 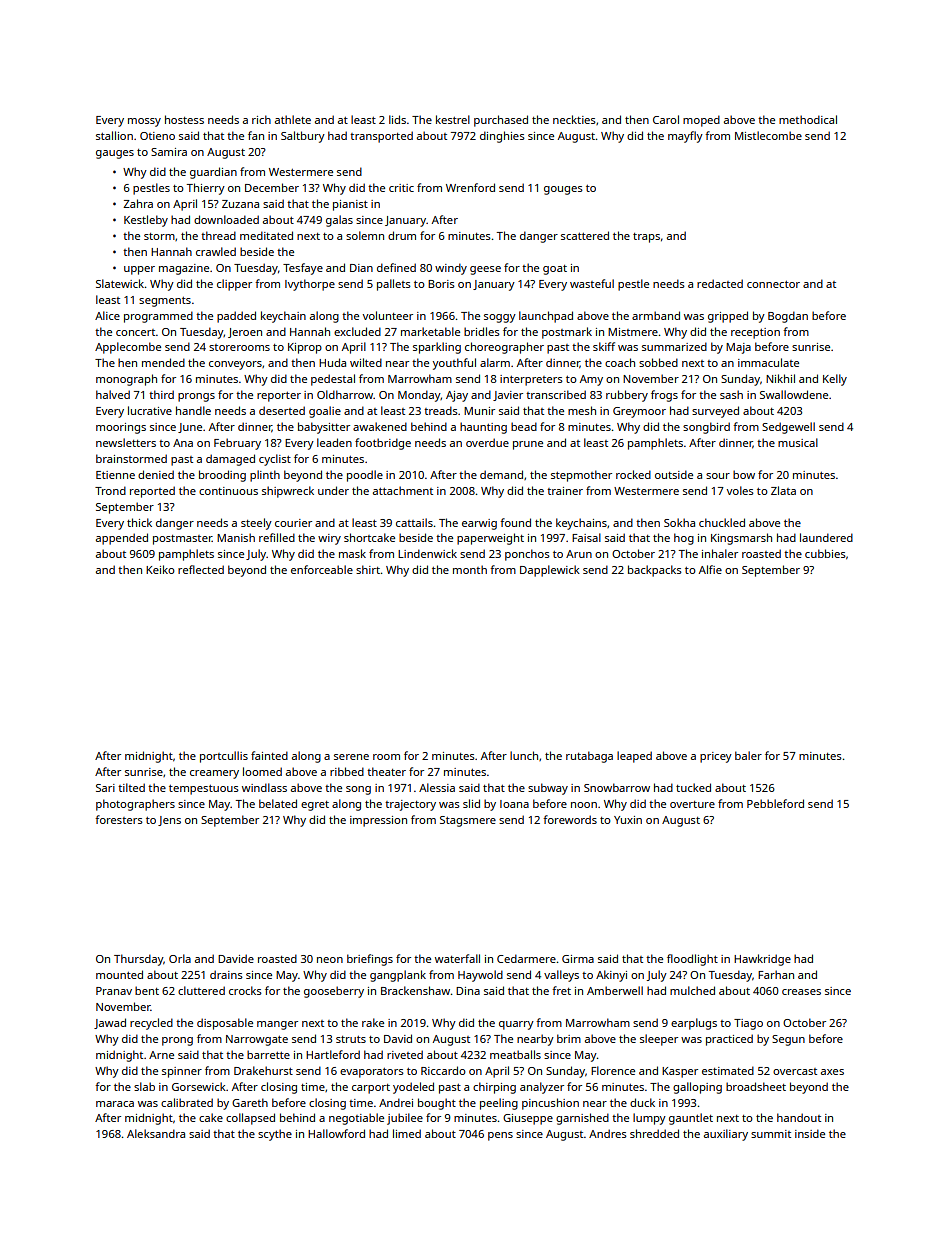 I want to click on methodical, so click(x=808, y=119).
